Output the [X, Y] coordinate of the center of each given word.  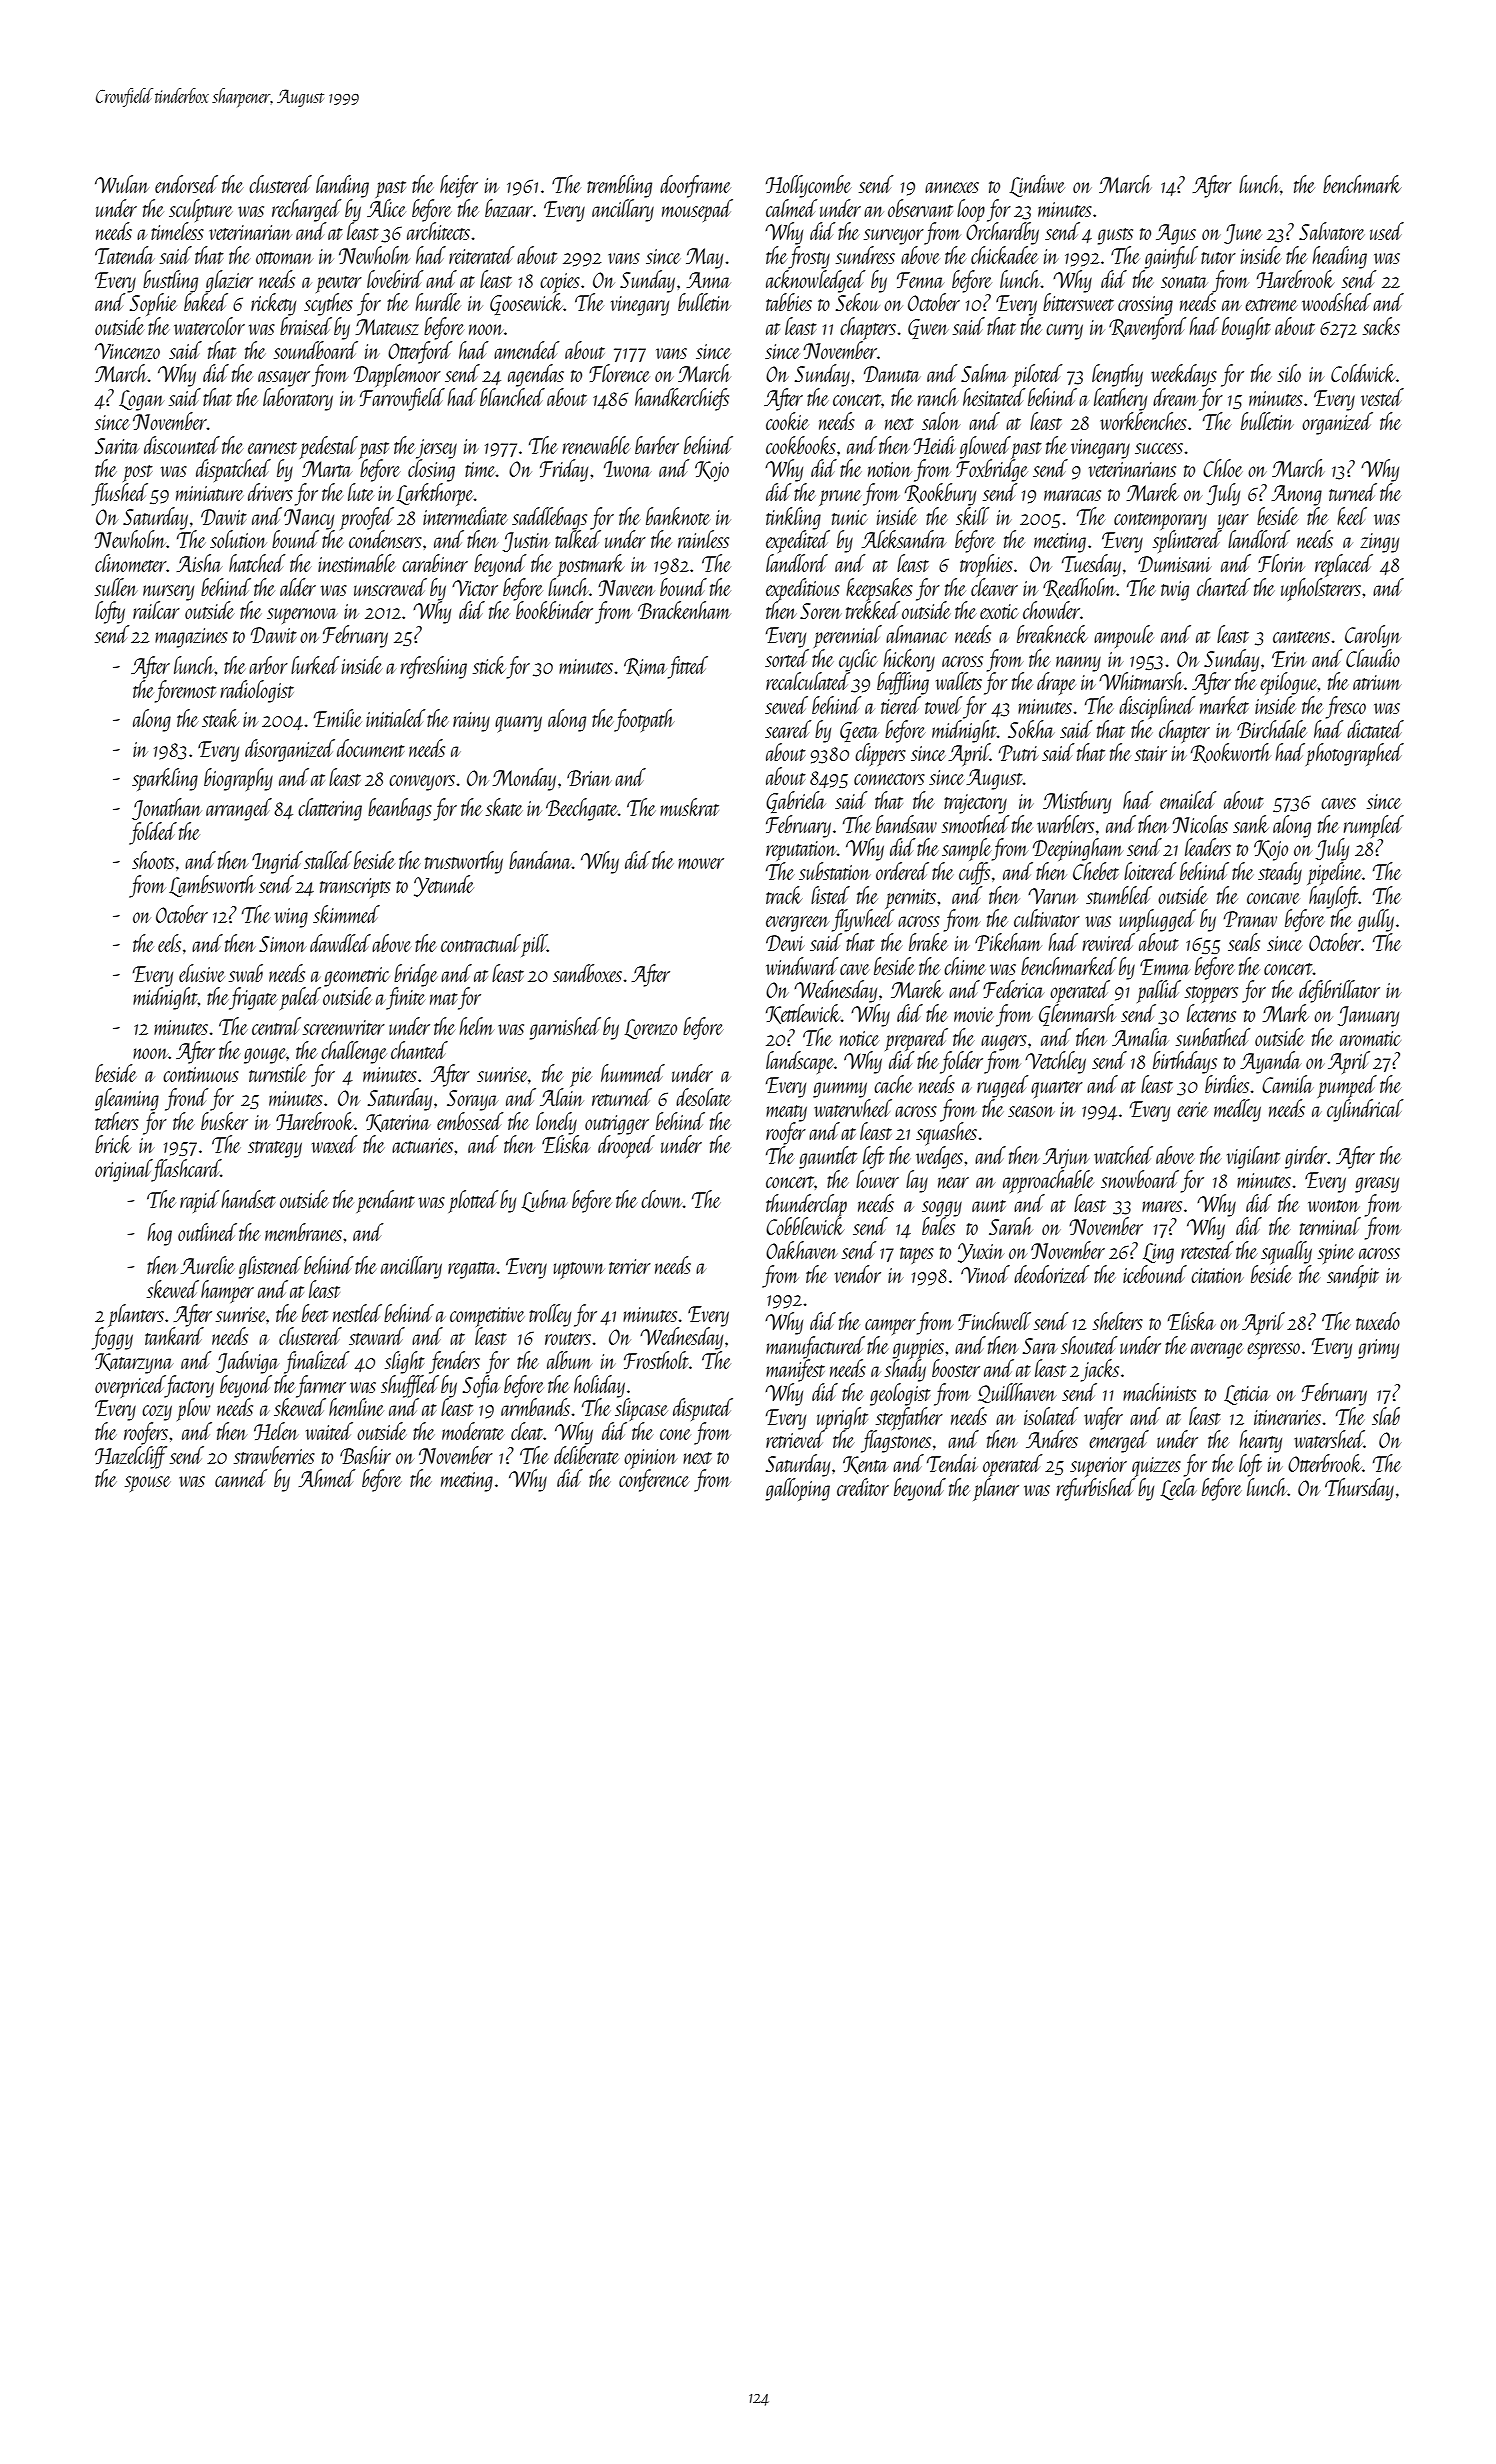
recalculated [808, 681]
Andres [1052, 1439]
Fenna [920, 280]
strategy [275, 1149]
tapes [917, 1255]
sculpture [201, 210]
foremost [185, 691]
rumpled [1374, 826]
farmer [321, 1386]
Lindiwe [1037, 186]
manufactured [815, 1347]
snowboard [1140, 1179]
